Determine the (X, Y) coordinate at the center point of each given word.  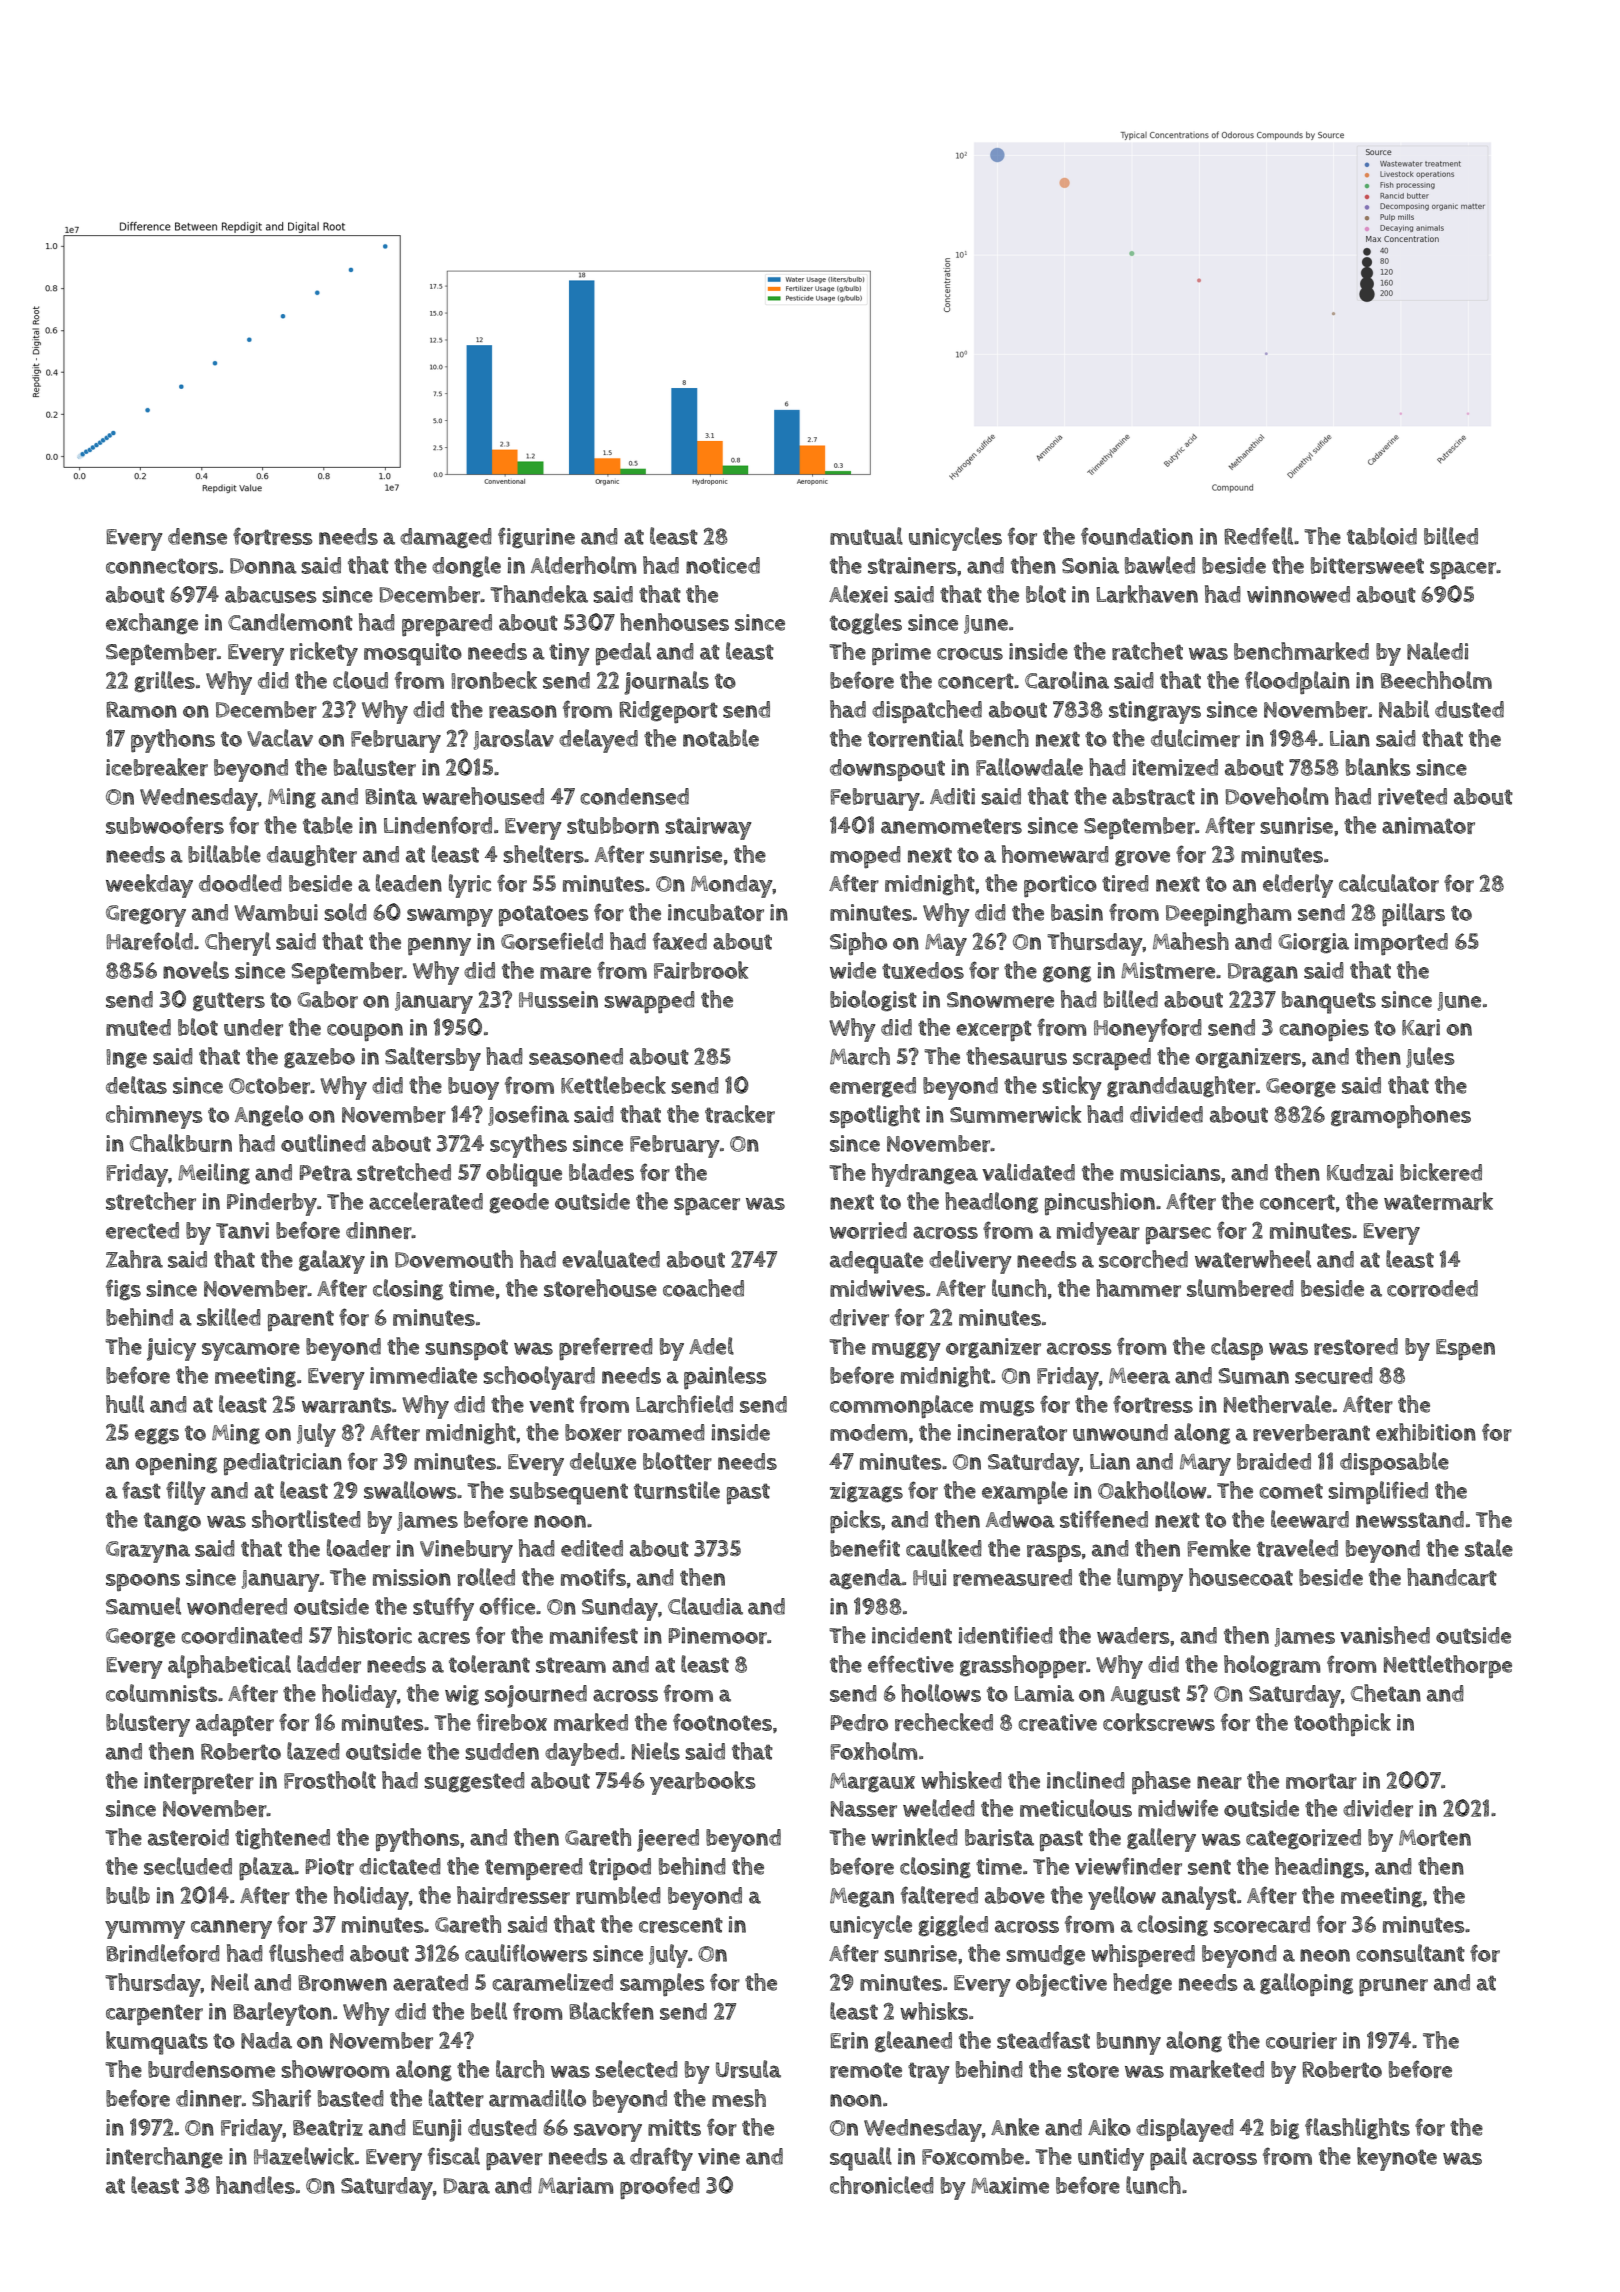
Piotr (330, 1866)
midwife (1178, 1808)
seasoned (576, 1056)
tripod (620, 1869)
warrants (347, 1405)
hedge (1142, 1983)
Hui (929, 1577)
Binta (391, 796)
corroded (1432, 1288)
